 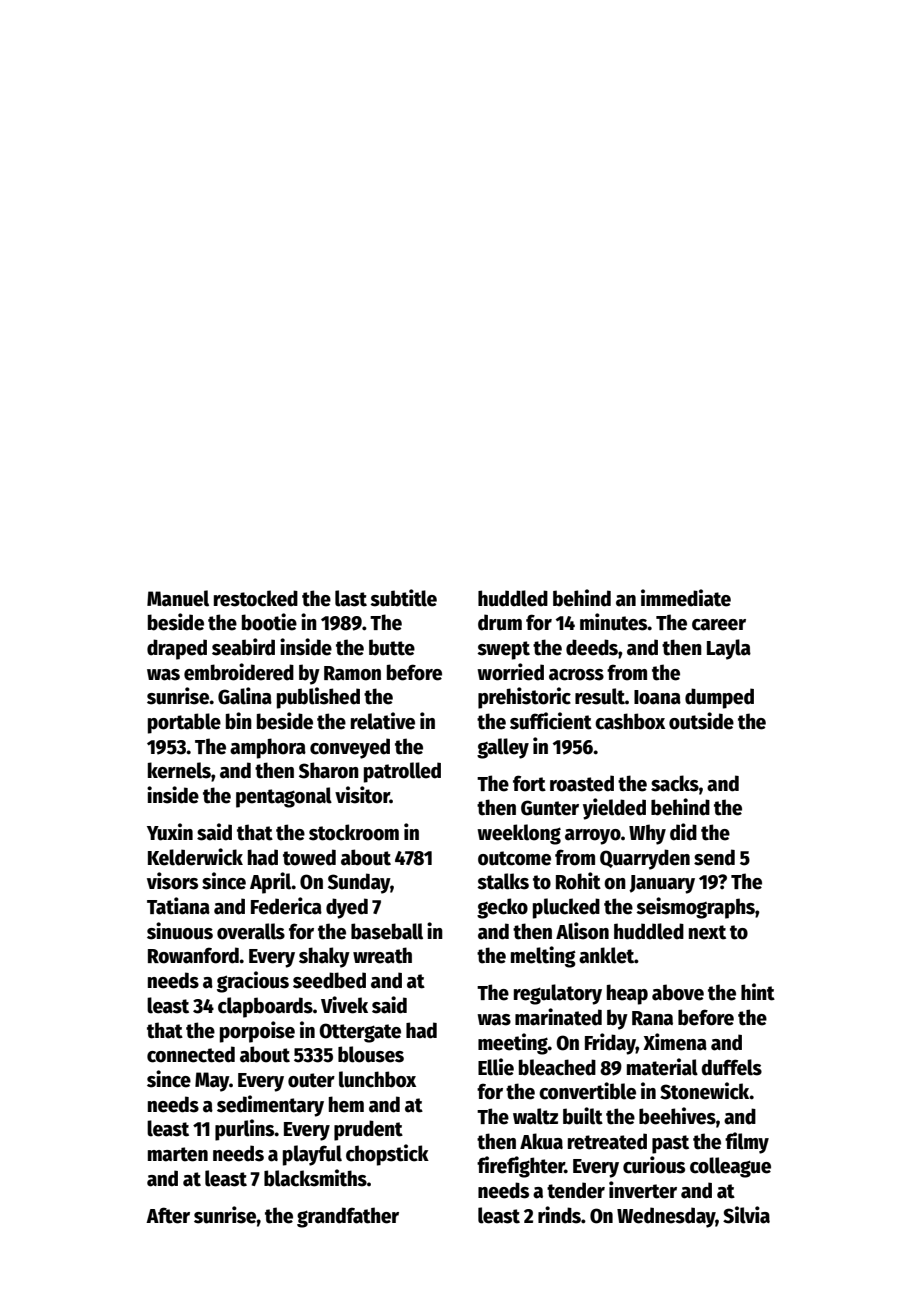 What do you see at coordinates (666, 1217) in the document?
I see `Wednesday` at bounding box center [666, 1217].
